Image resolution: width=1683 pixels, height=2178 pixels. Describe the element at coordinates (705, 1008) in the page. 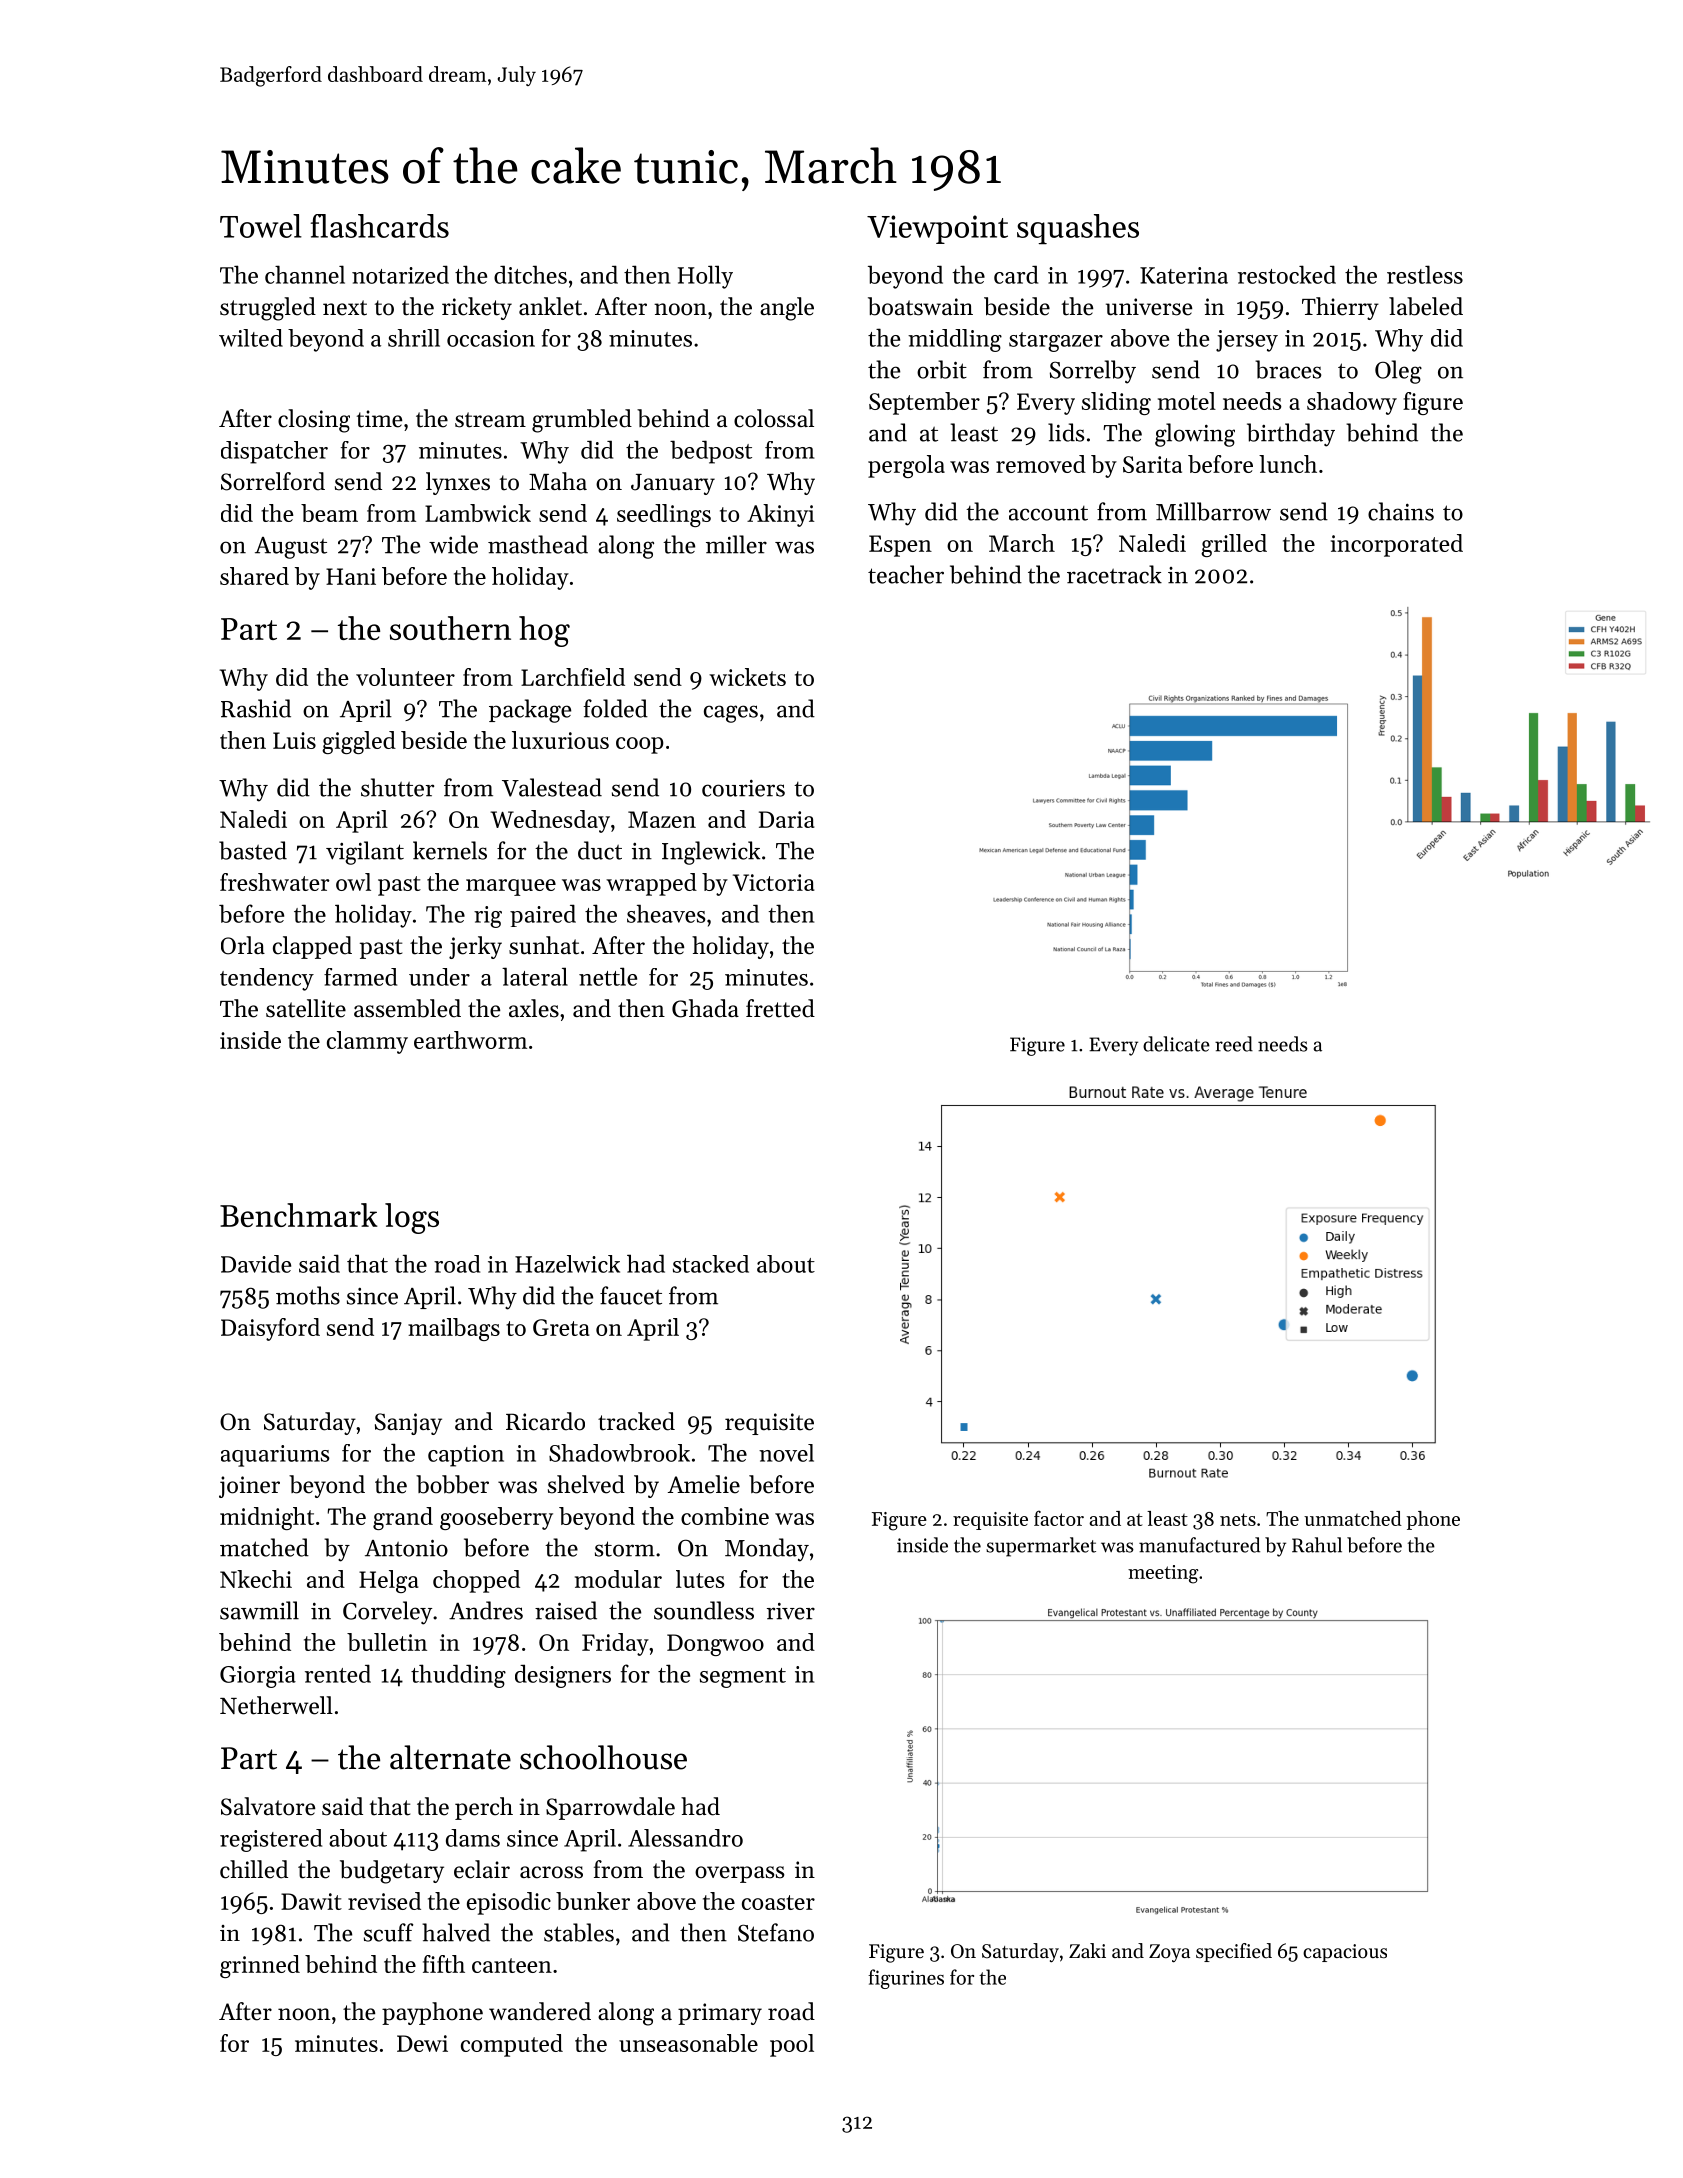

I see `Ghada` at that location.
